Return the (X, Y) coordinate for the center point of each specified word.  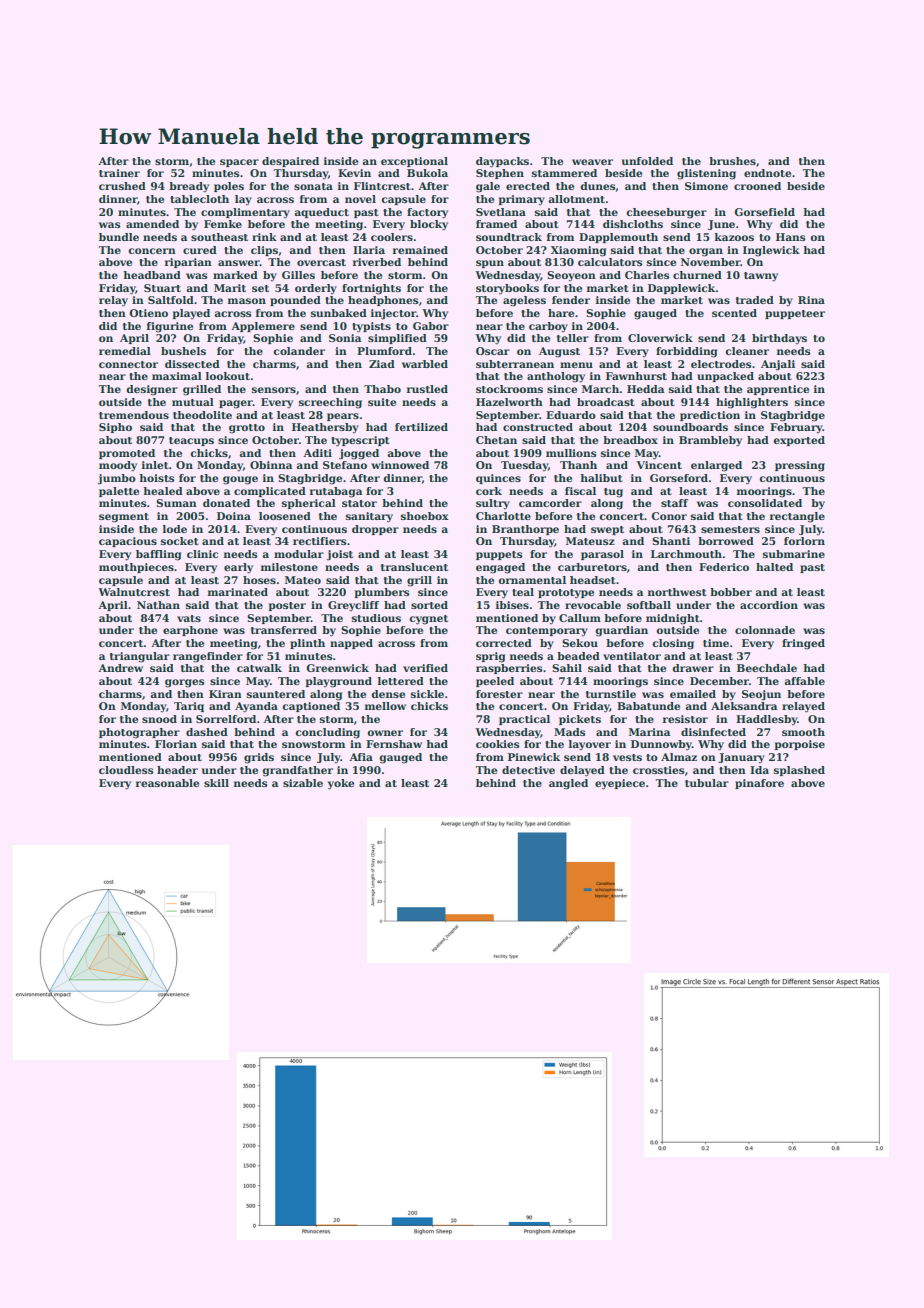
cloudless (126, 770)
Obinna (271, 465)
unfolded (647, 161)
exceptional (414, 162)
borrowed (726, 541)
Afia (361, 757)
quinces (498, 479)
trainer (119, 173)
